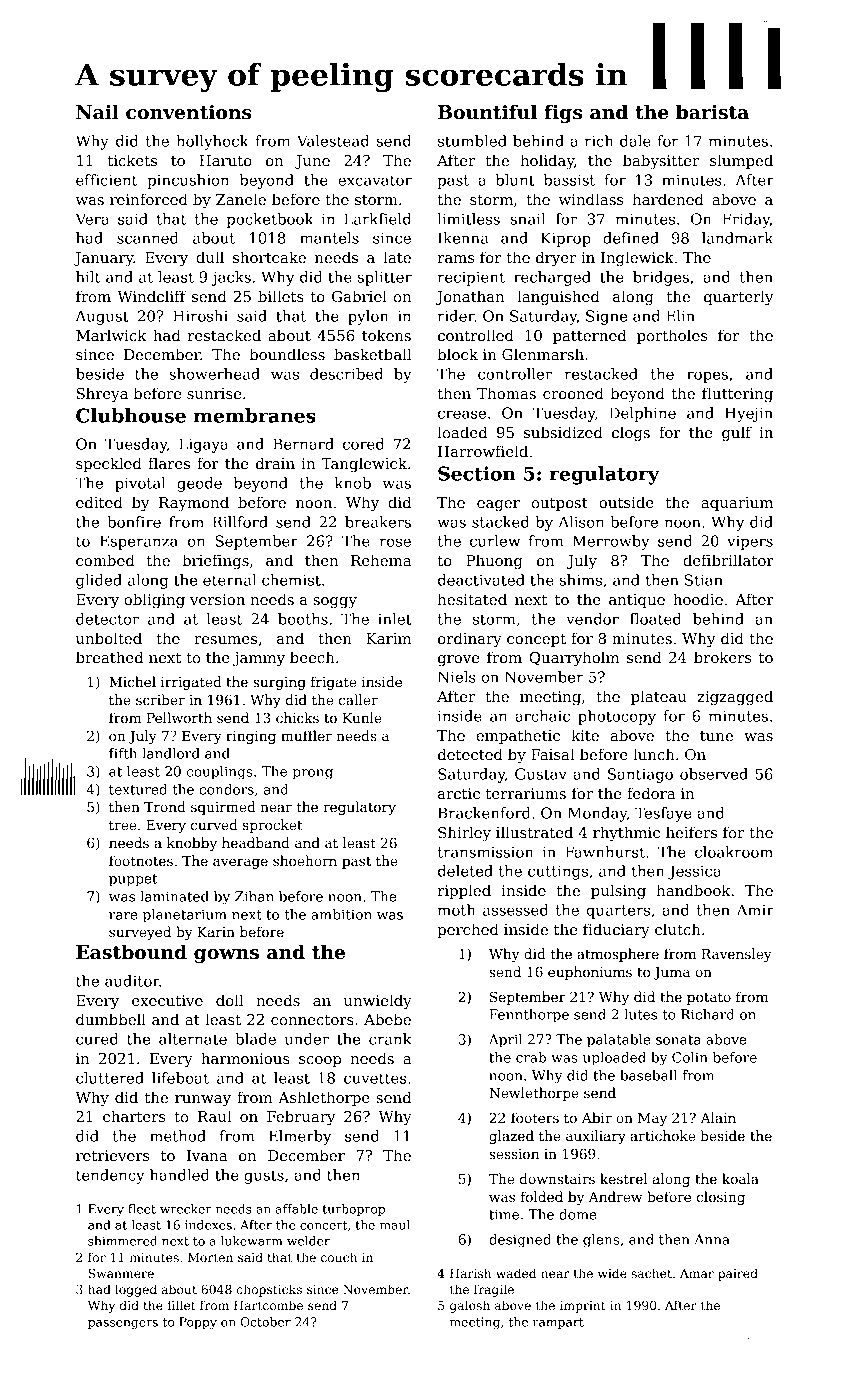 Image resolution: width=849 pixels, height=1400 pixels. I want to click on footnotes, so click(141, 860).
